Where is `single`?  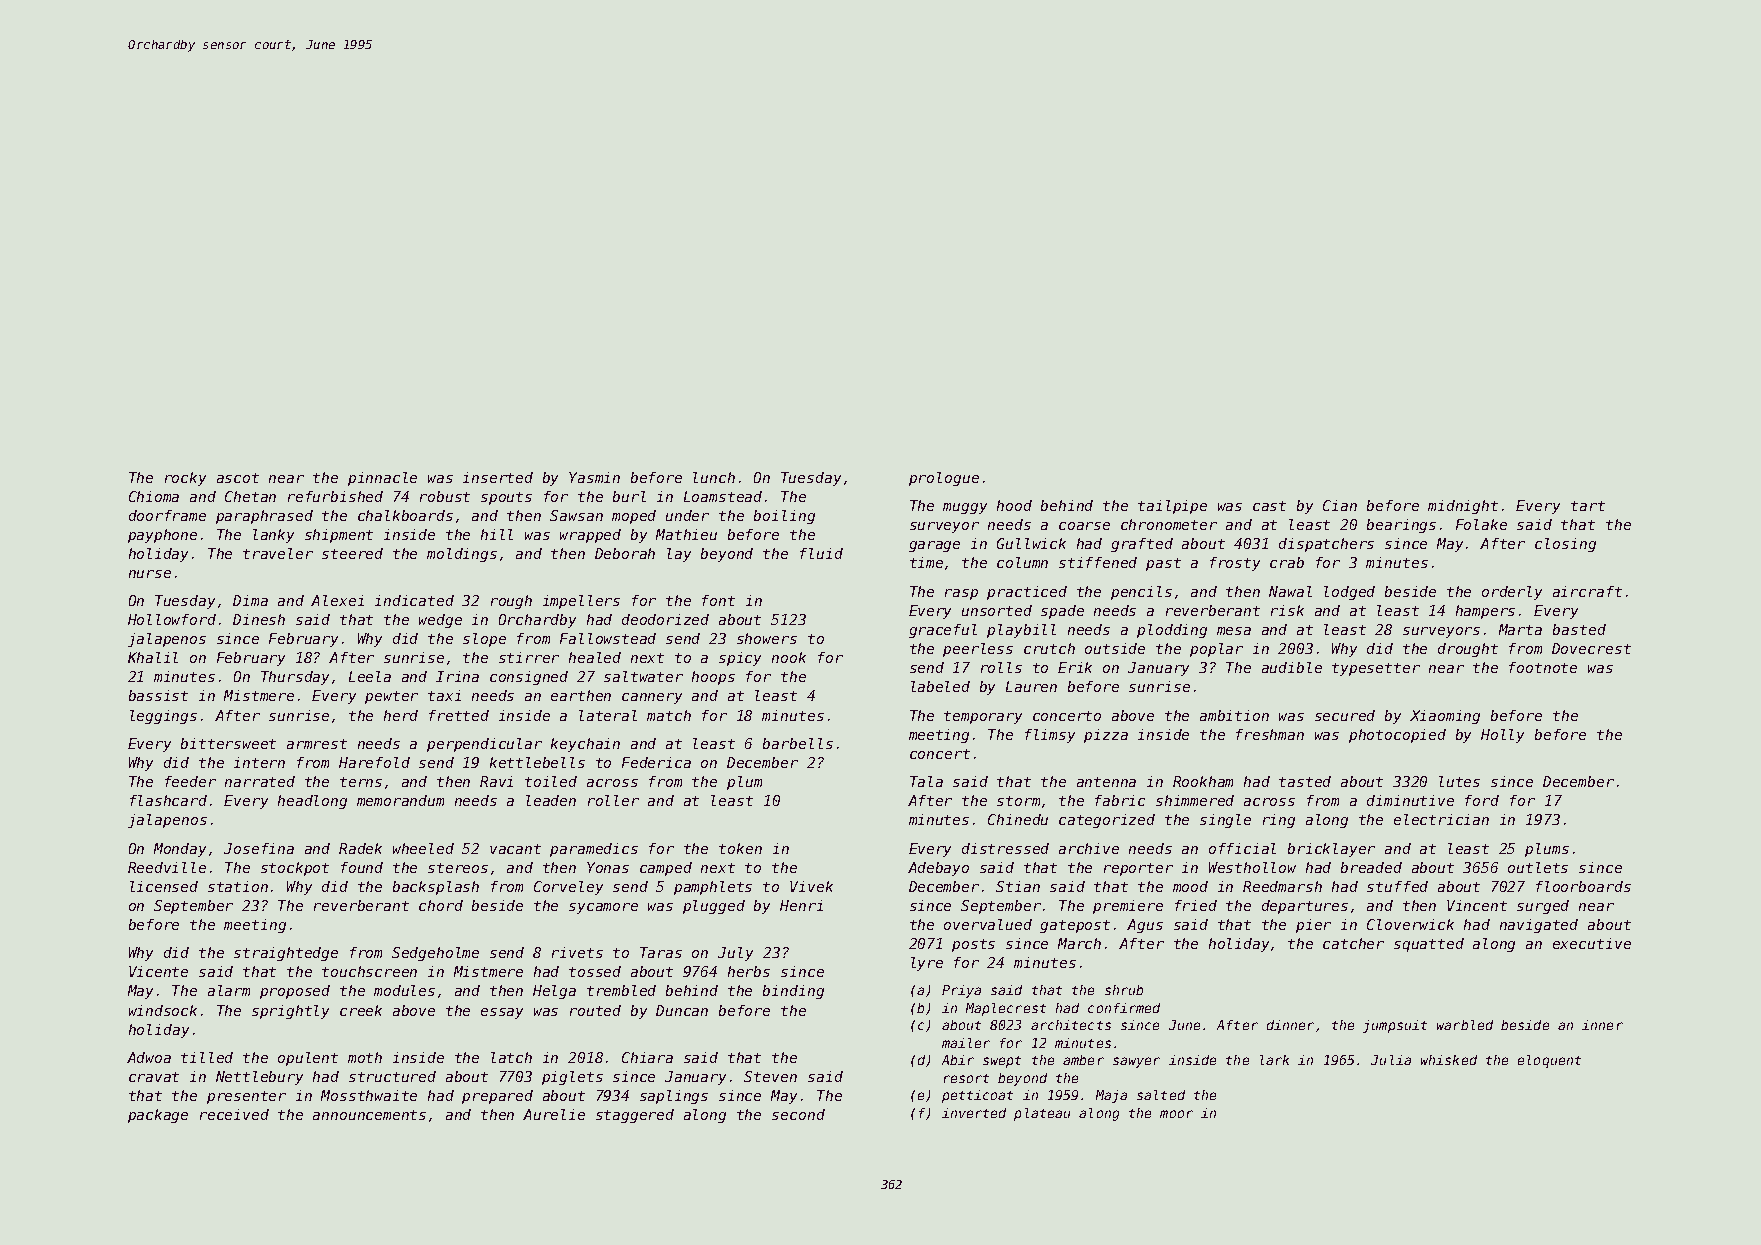
single is located at coordinates (1225, 821).
